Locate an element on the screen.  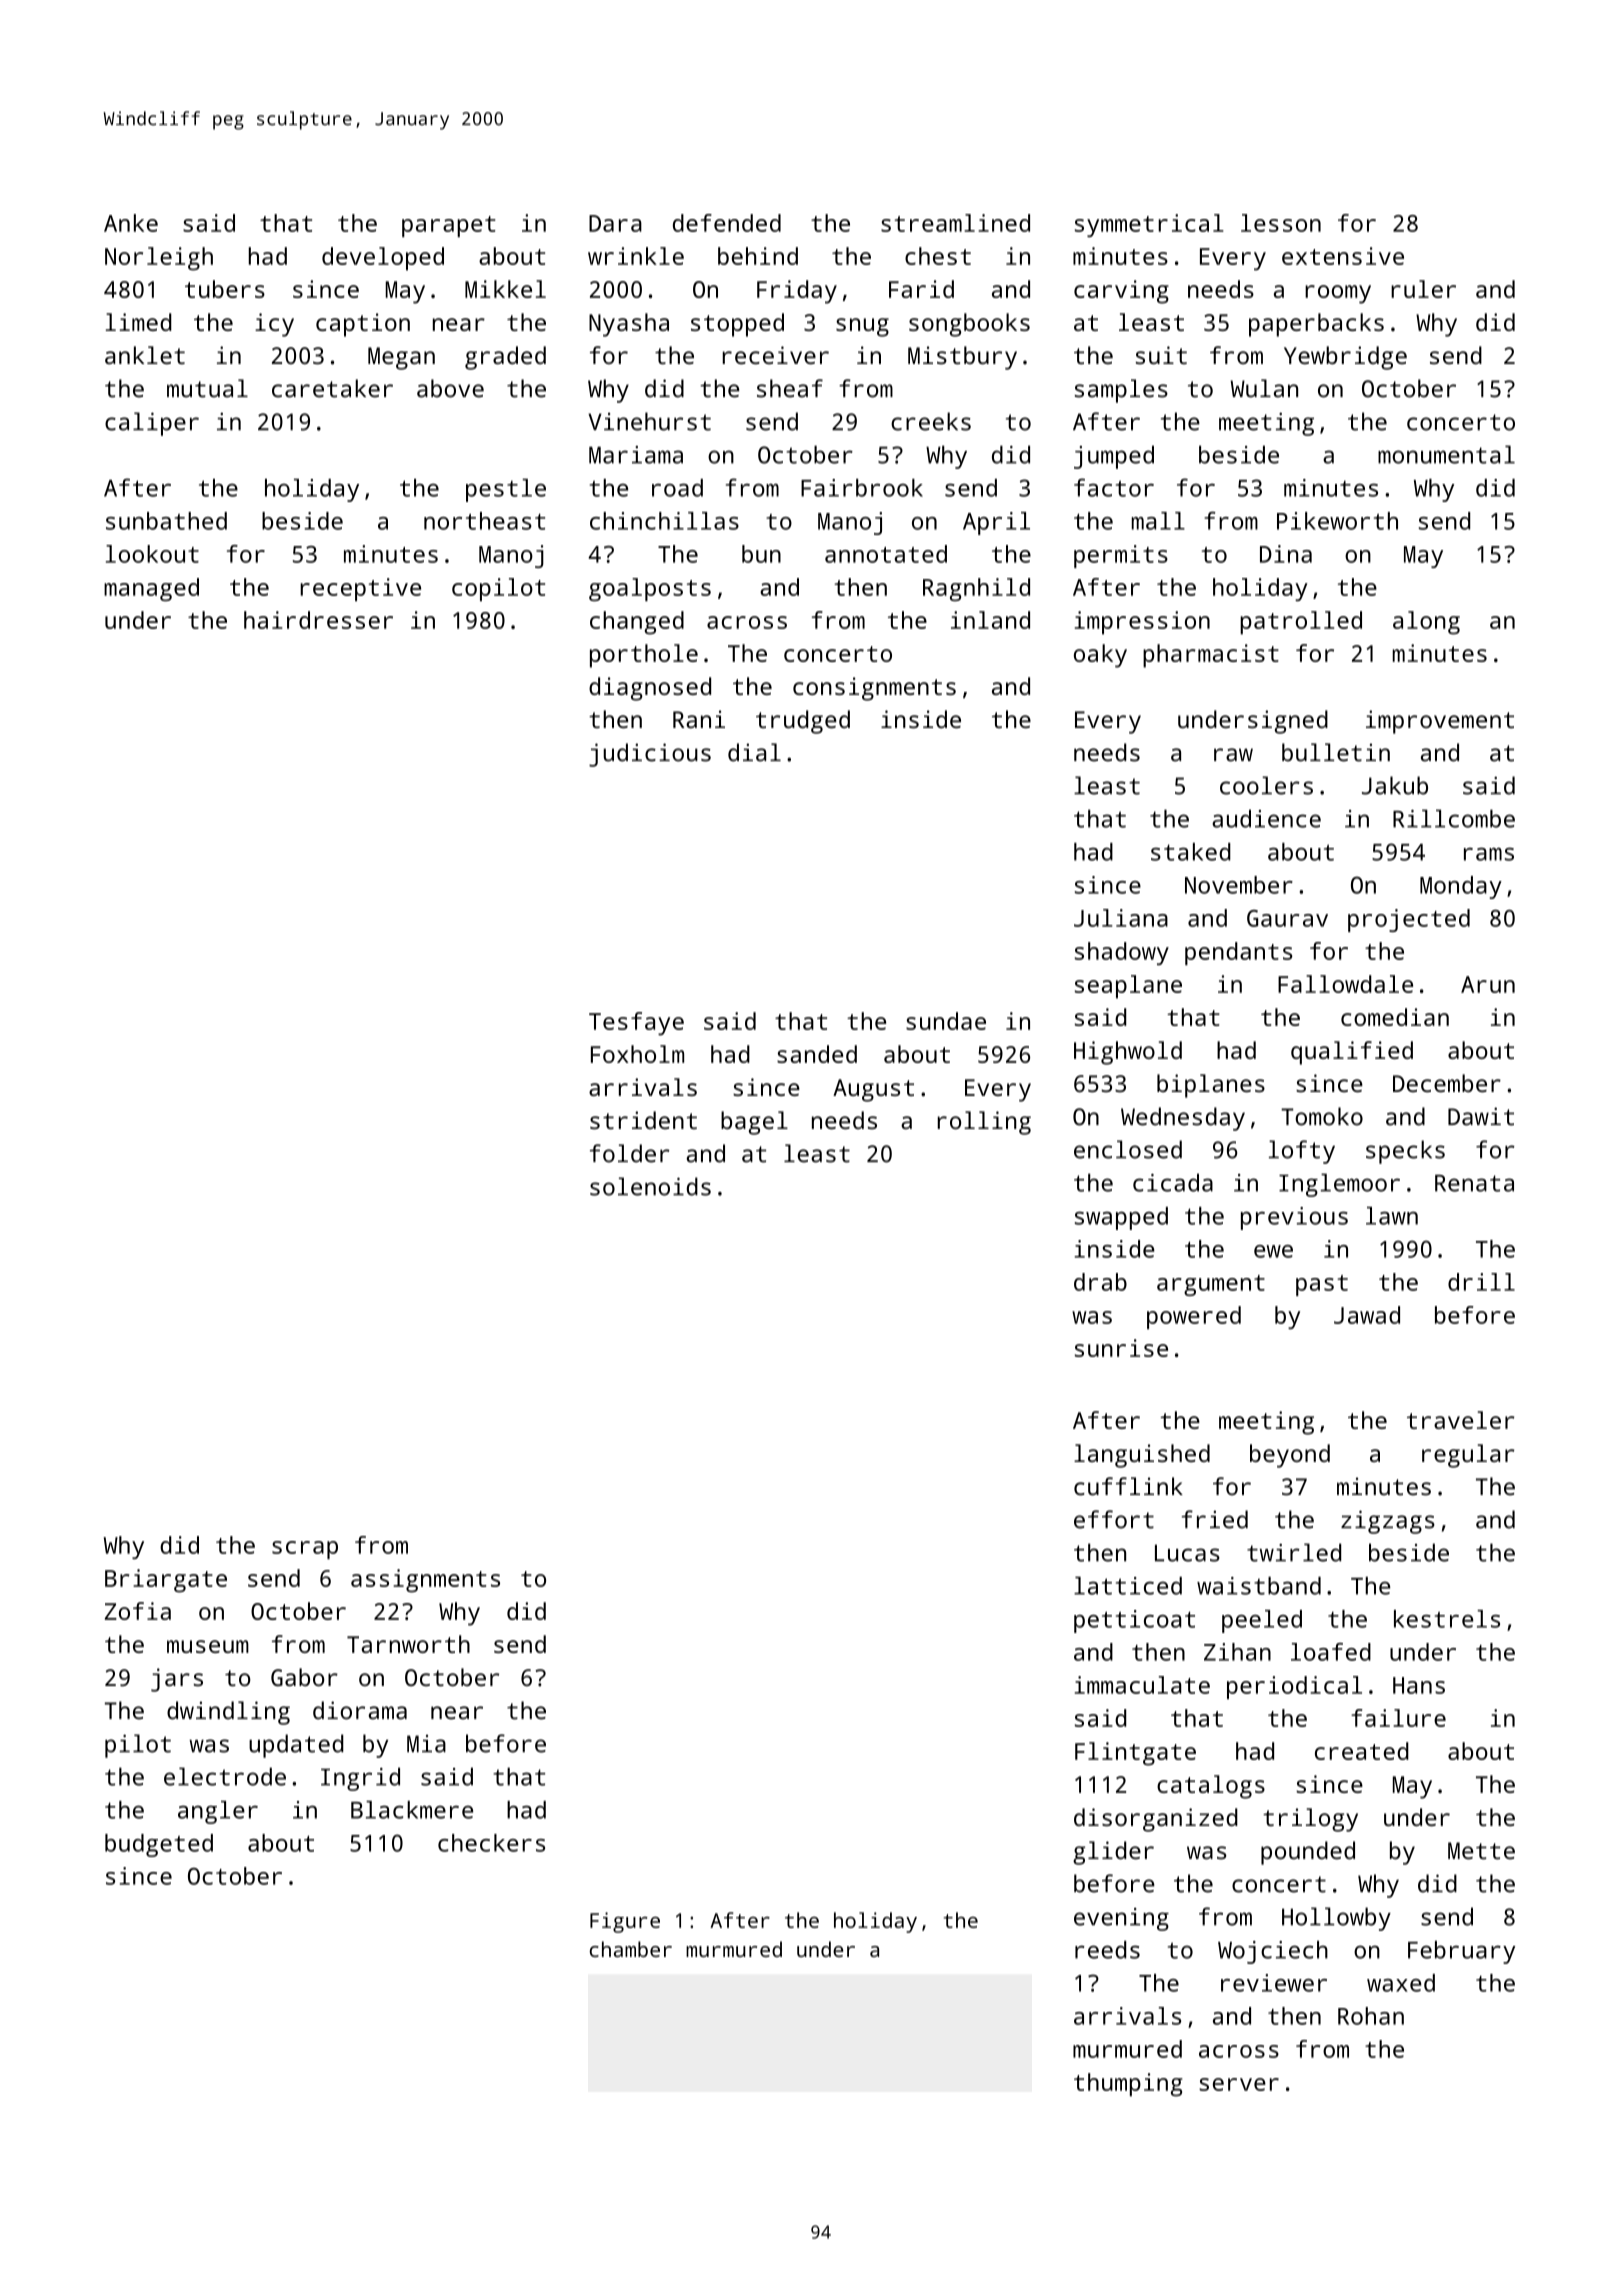
budgeted is located at coordinates (159, 1845).
